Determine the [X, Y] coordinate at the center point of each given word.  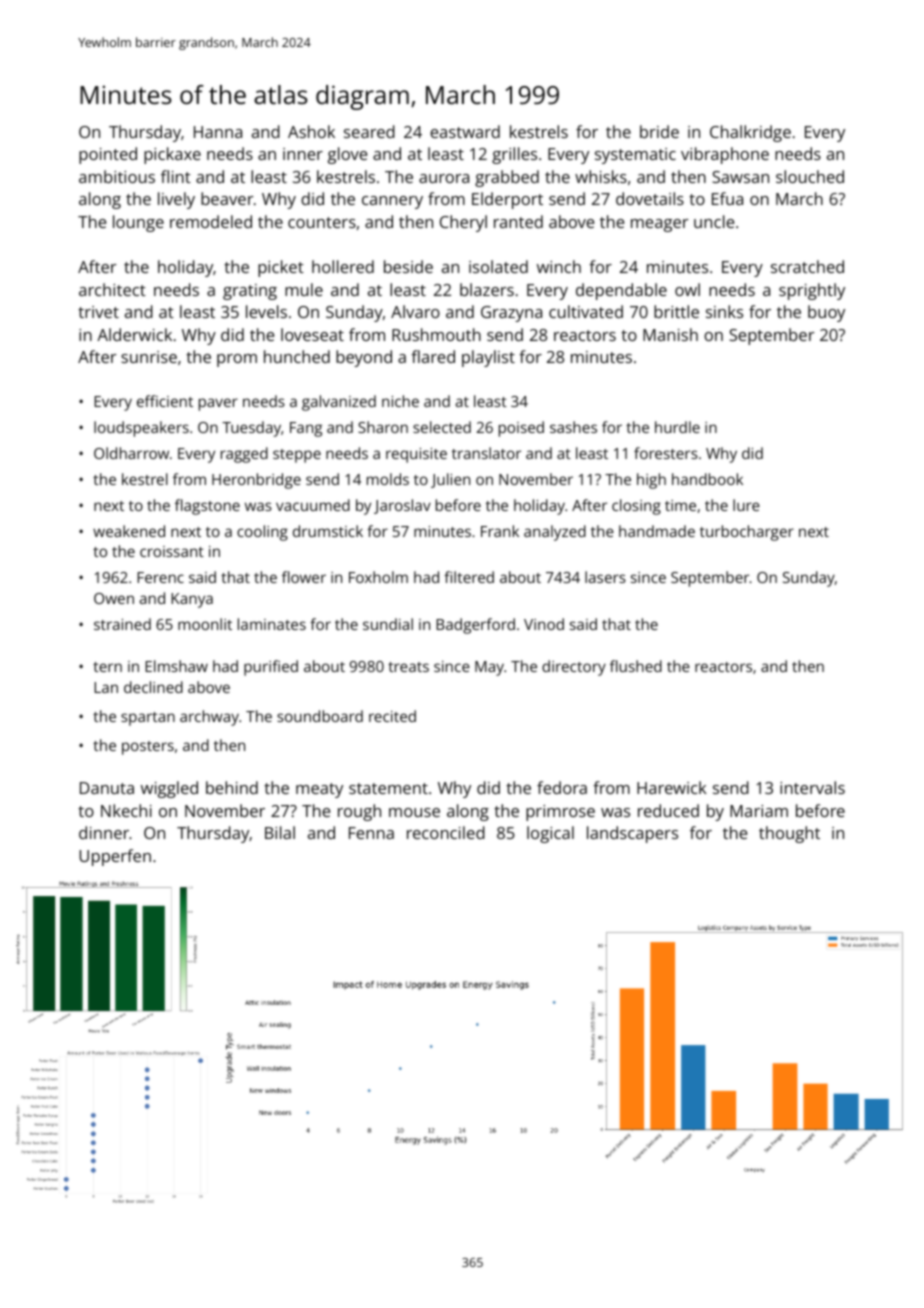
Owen [114, 598]
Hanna [218, 132]
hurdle [677, 427]
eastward [465, 131]
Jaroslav [402, 506]
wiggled [169, 789]
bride [659, 131]
